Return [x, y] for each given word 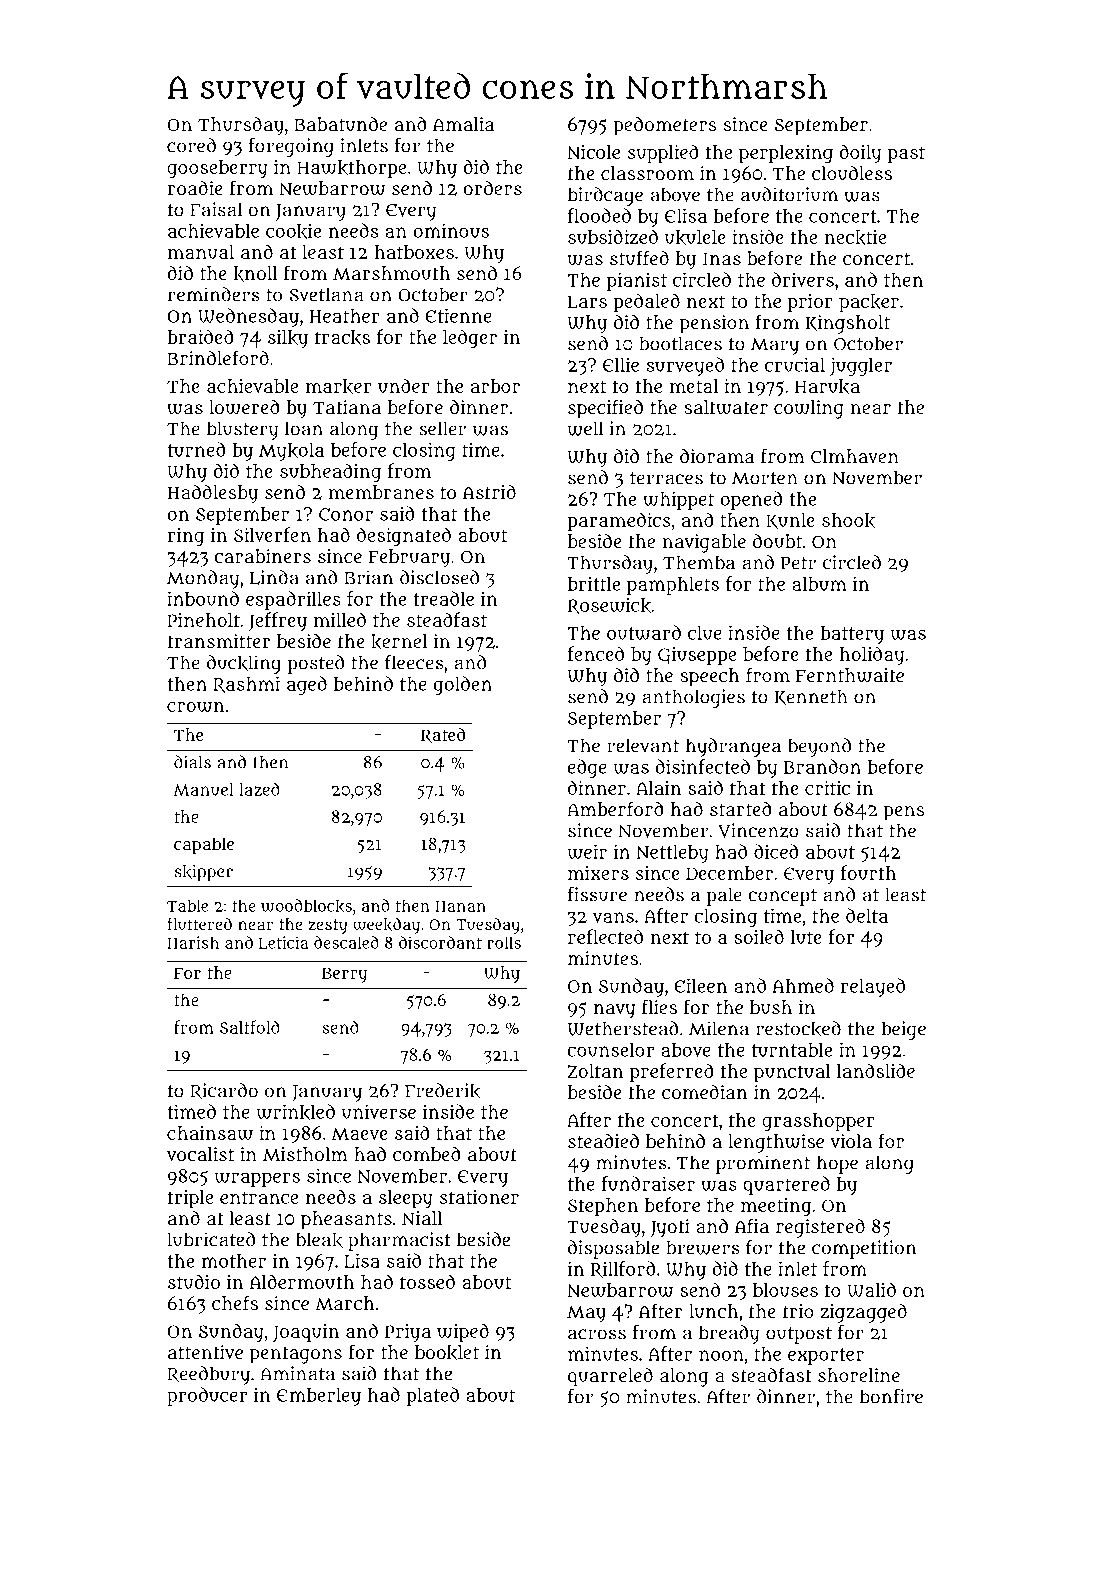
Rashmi [246, 684]
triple [190, 1199]
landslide [876, 1070]
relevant [643, 745]
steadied [603, 1141]
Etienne [458, 315]
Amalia [463, 124]
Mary [775, 346]
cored [191, 145]
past [906, 154]
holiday [872, 655]
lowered [244, 407]
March [345, 1303]
